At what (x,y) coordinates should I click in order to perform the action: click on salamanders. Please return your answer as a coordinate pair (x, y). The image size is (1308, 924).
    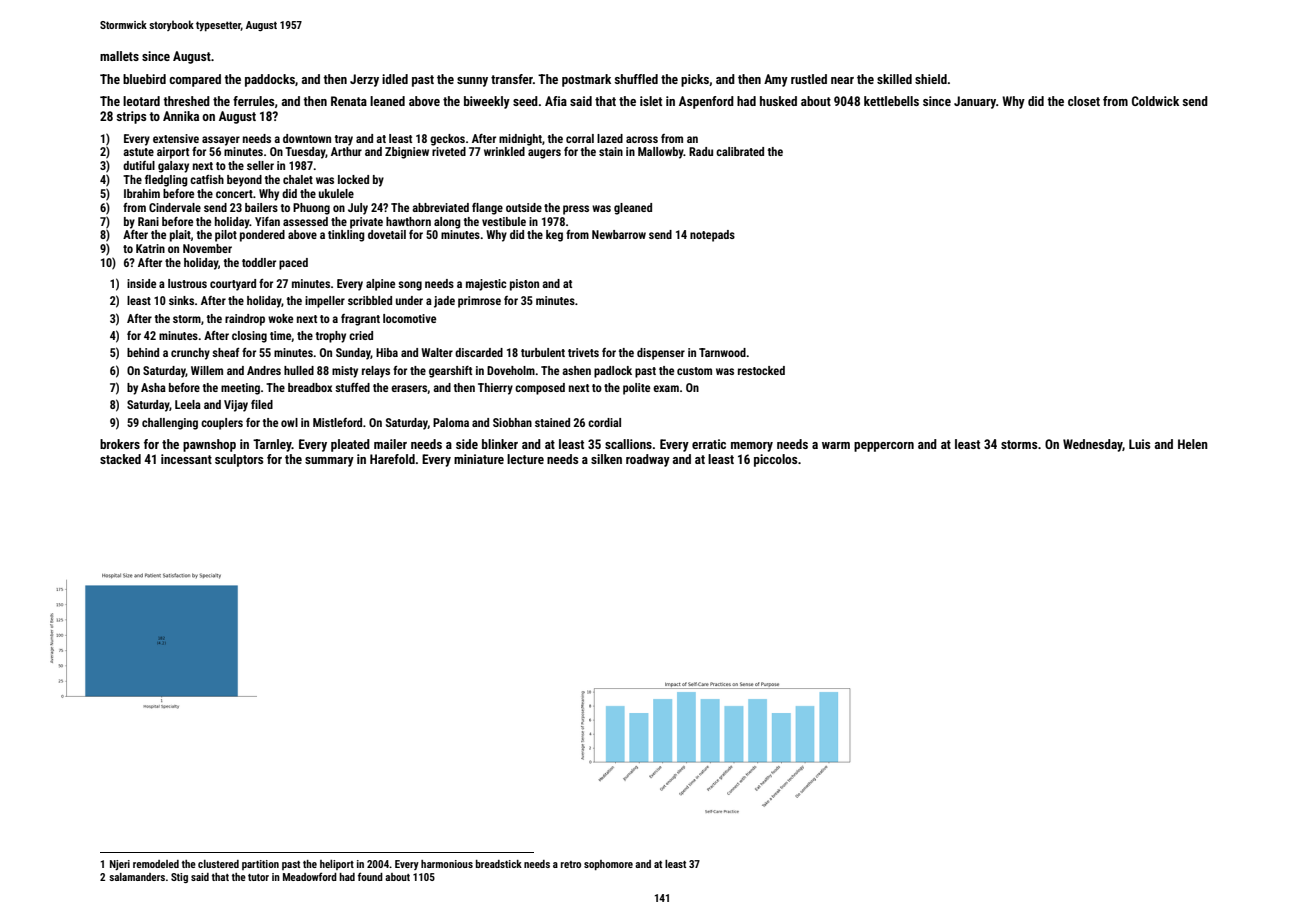
    Looking at the image, I should click on (137, 877).
